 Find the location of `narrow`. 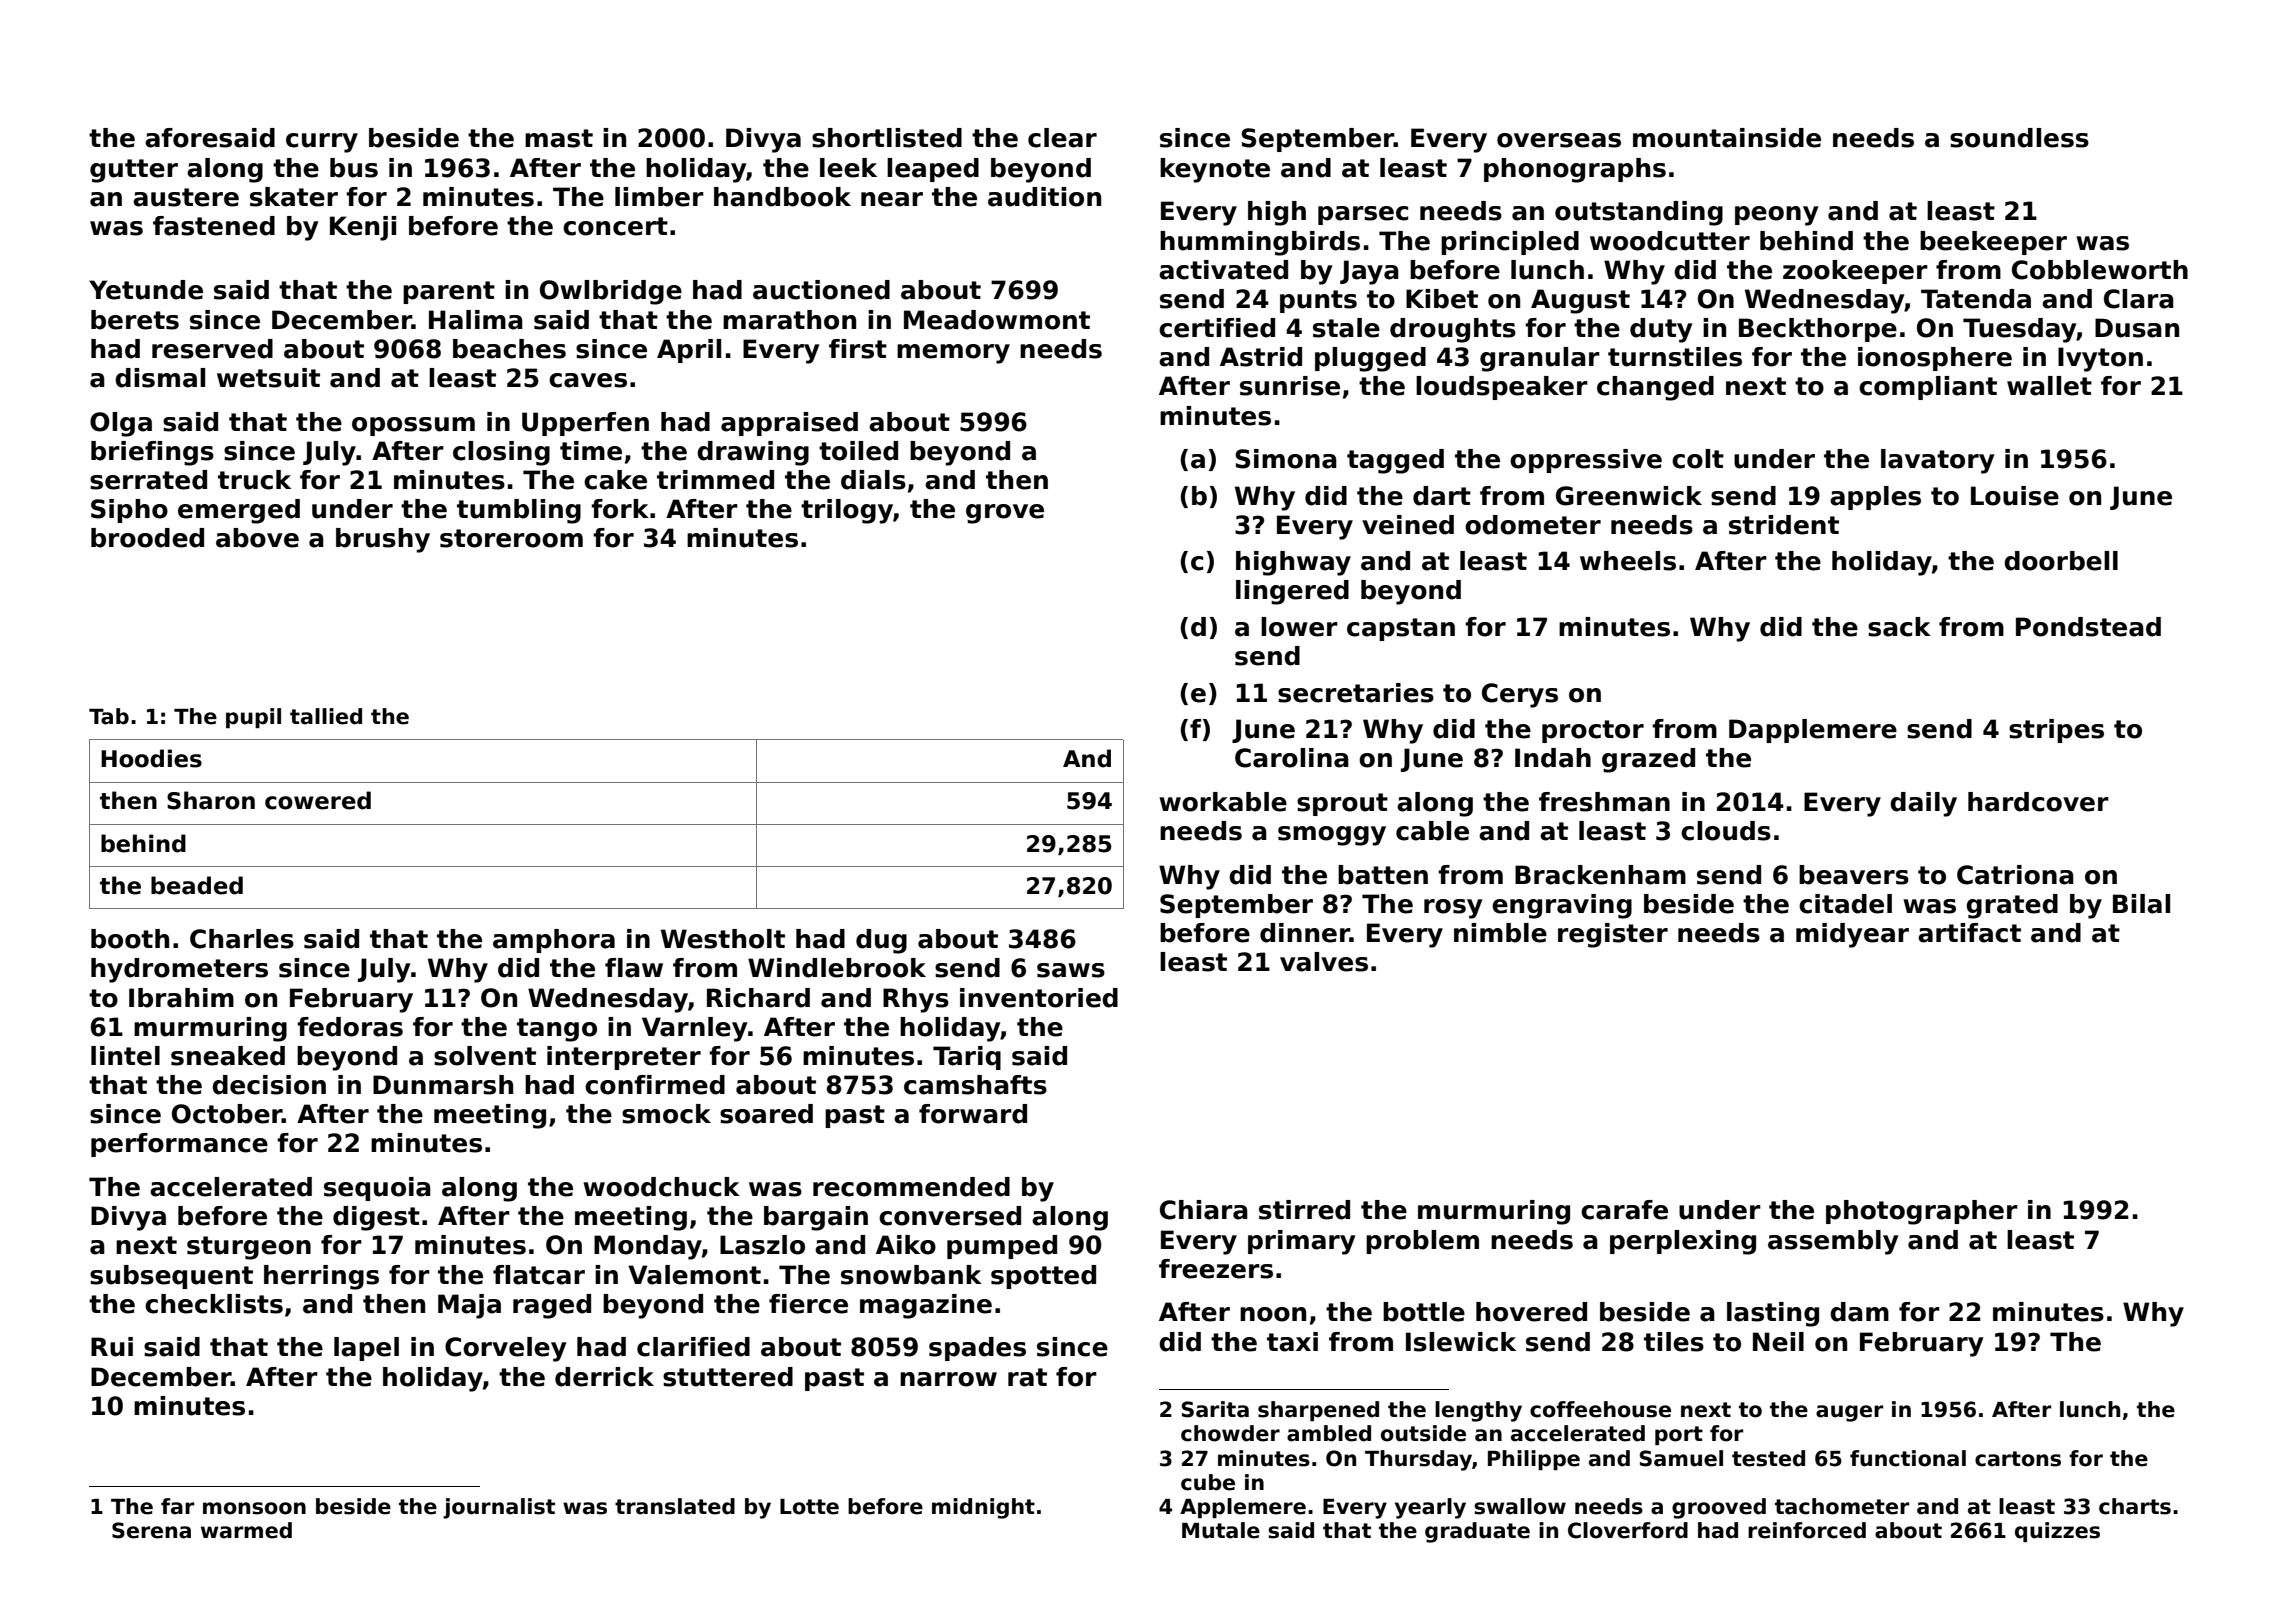

narrow is located at coordinates (948, 1379).
